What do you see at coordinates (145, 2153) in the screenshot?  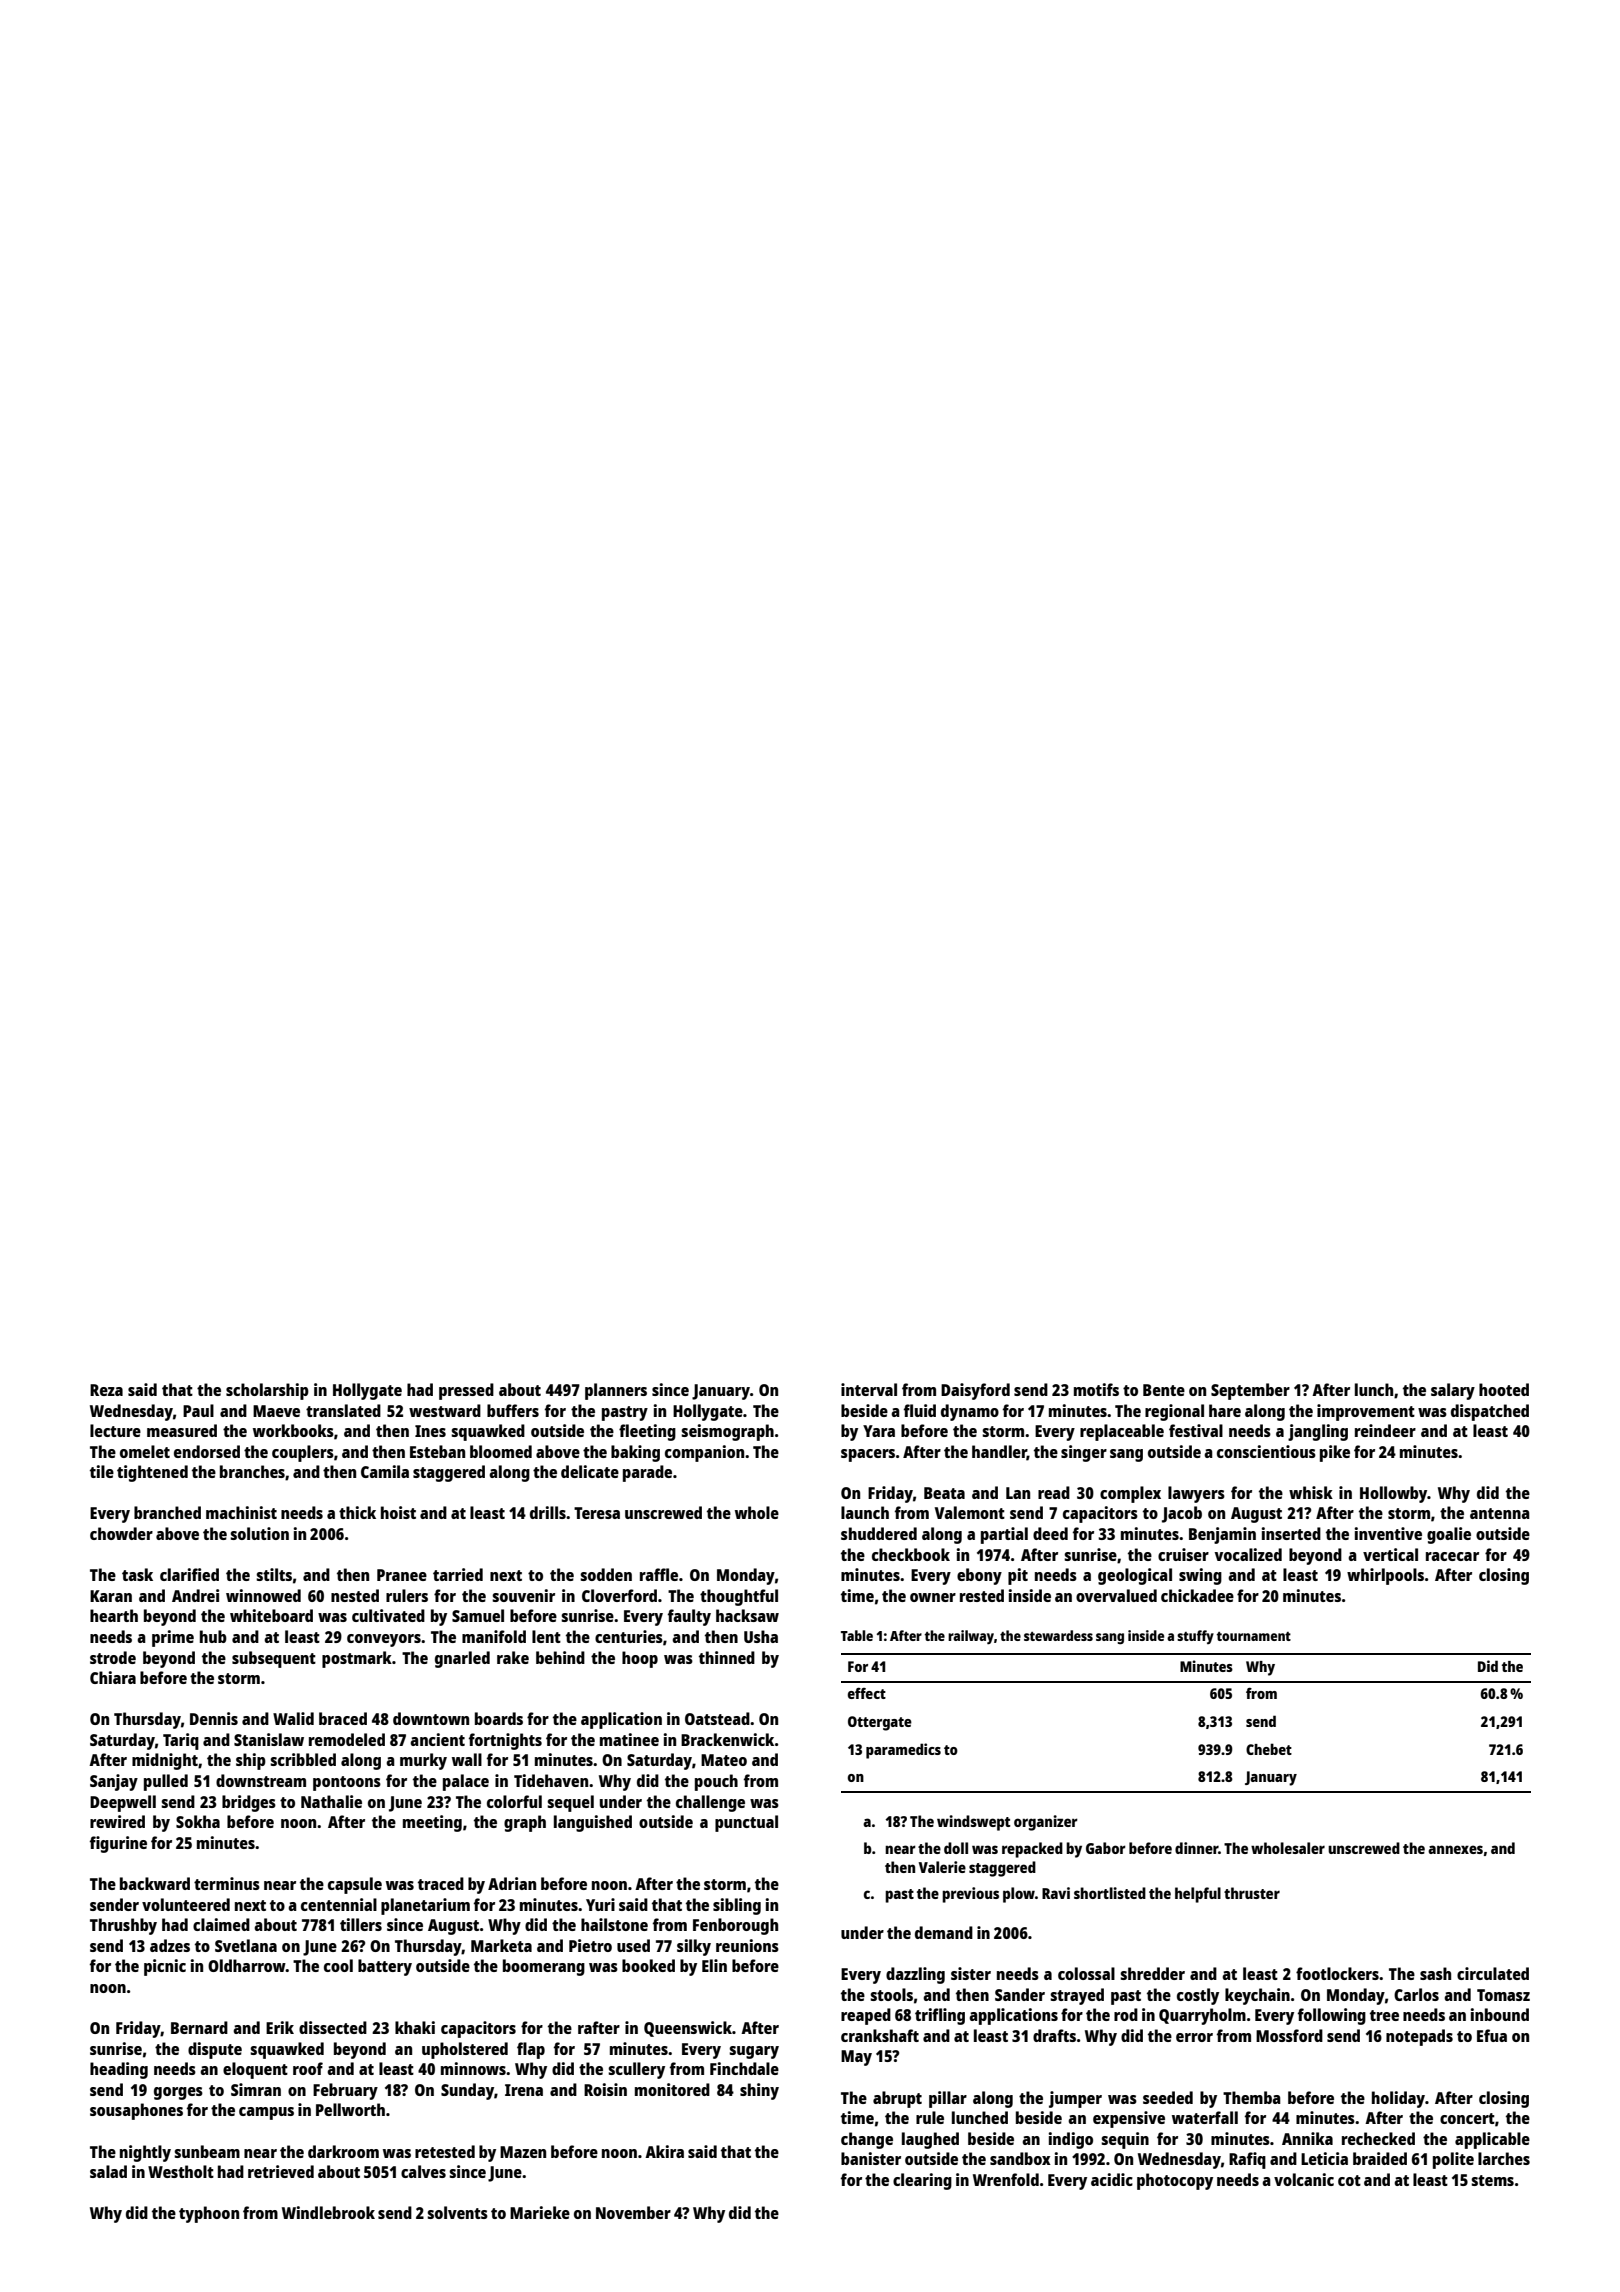 I see `nightly` at bounding box center [145, 2153].
